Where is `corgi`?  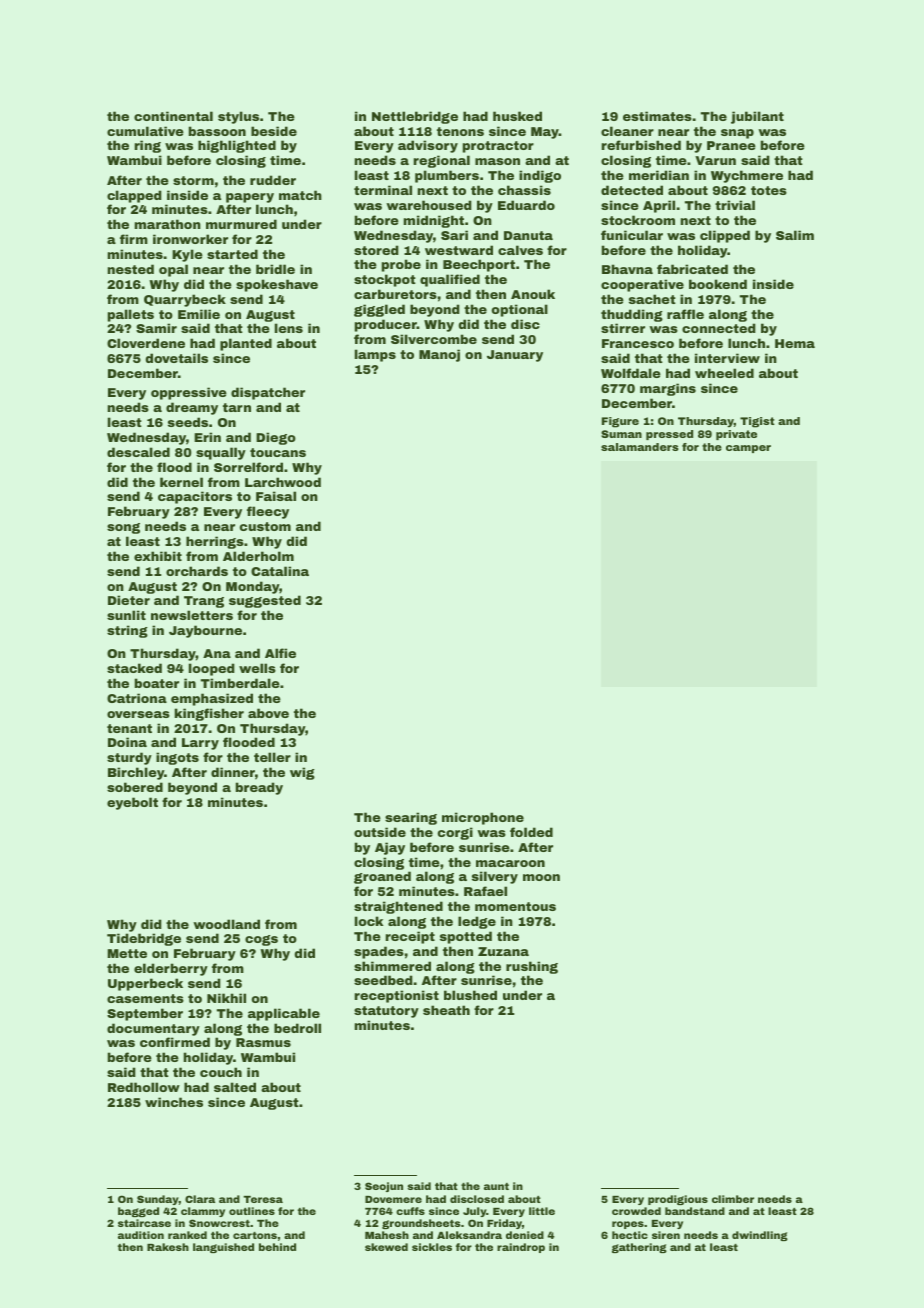
corgi is located at coordinates (455, 833).
